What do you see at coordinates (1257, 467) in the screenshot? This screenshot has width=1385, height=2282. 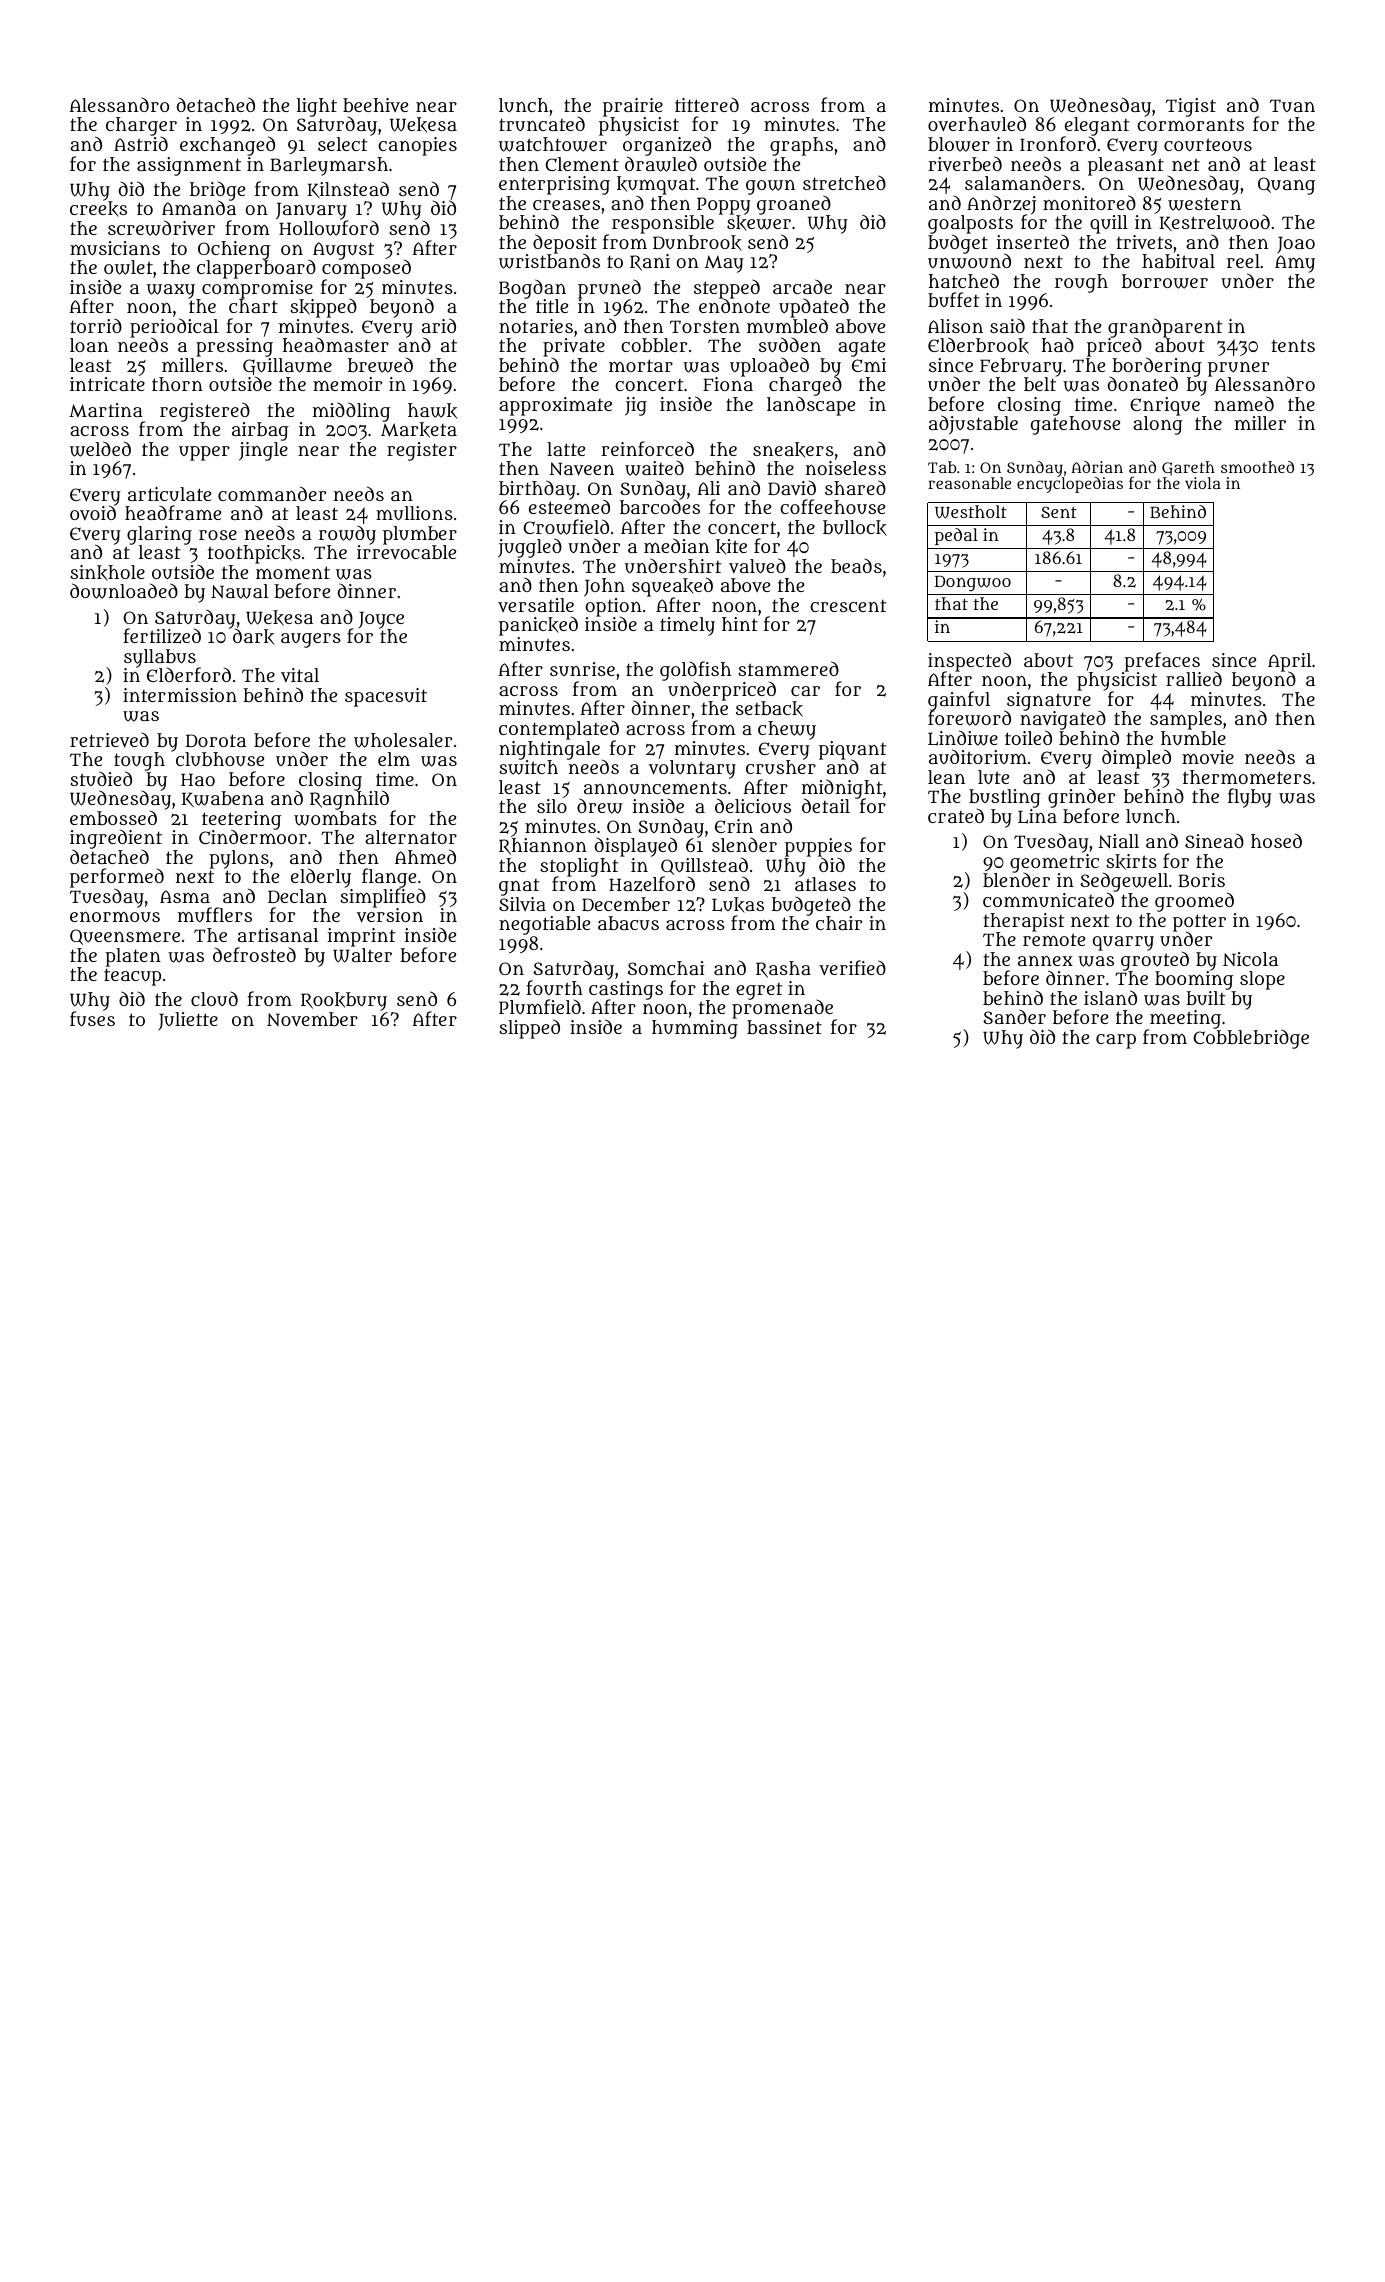 I see `smoothed` at bounding box center [1257, 467].
